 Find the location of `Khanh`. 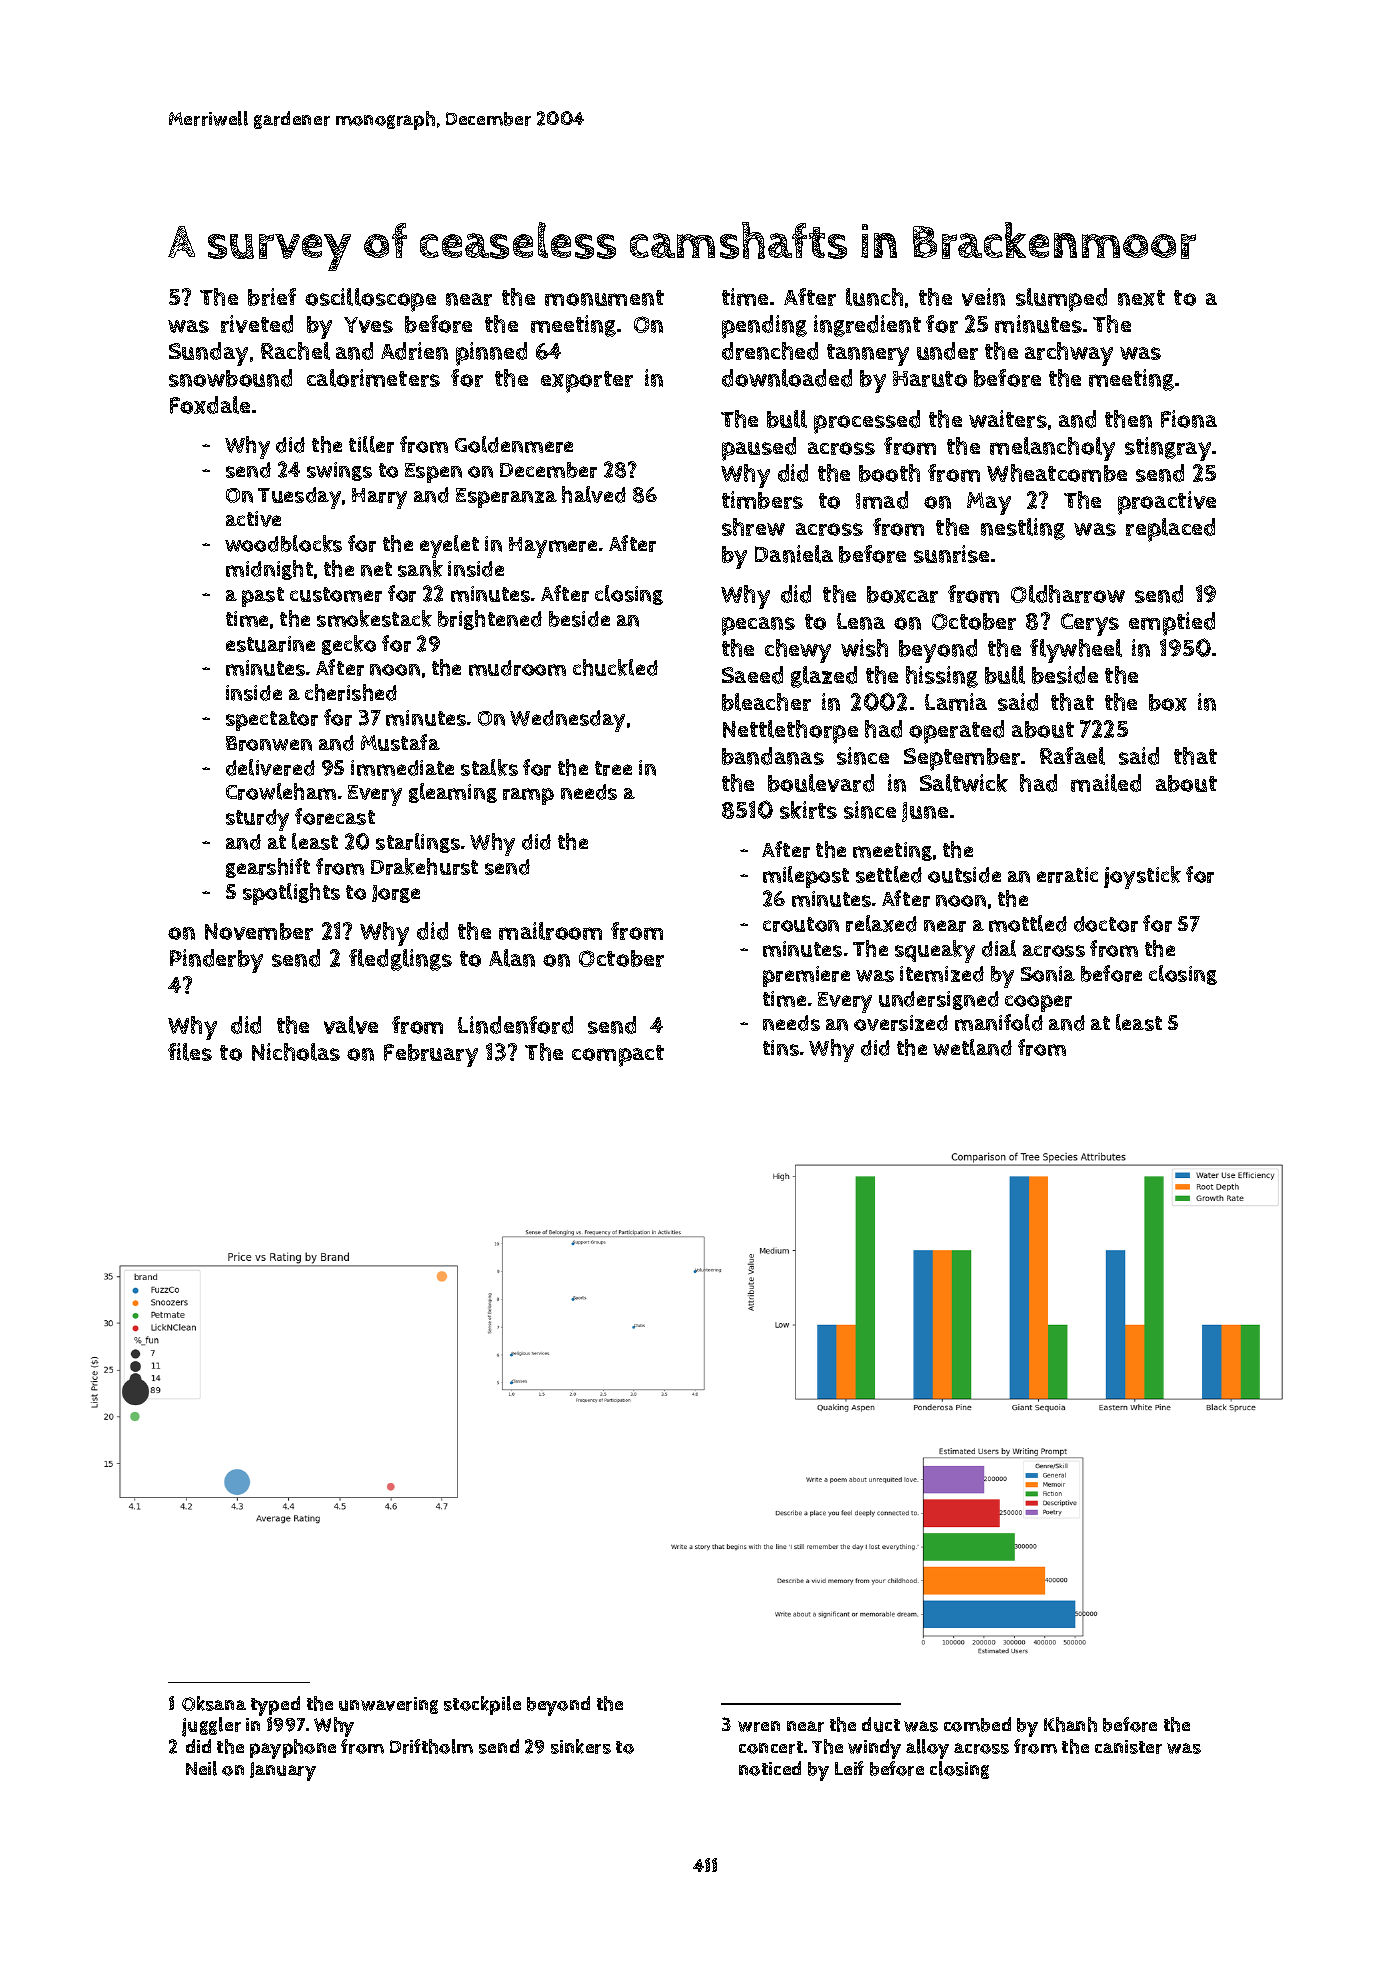

Khanh is located at coordinates (1070, 1724).
